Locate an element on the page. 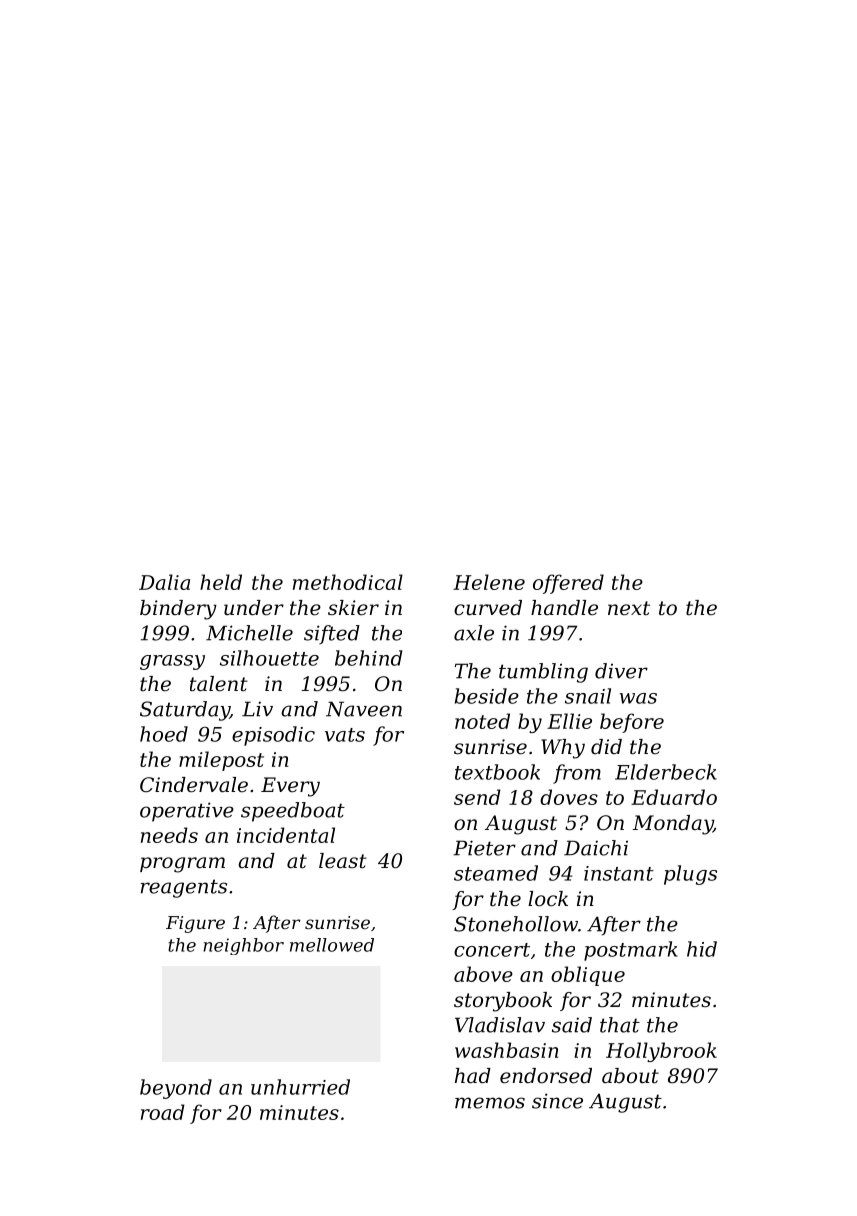 The height and width of the document is (1216, 857). memos is located at coordinates (490, 1103).
